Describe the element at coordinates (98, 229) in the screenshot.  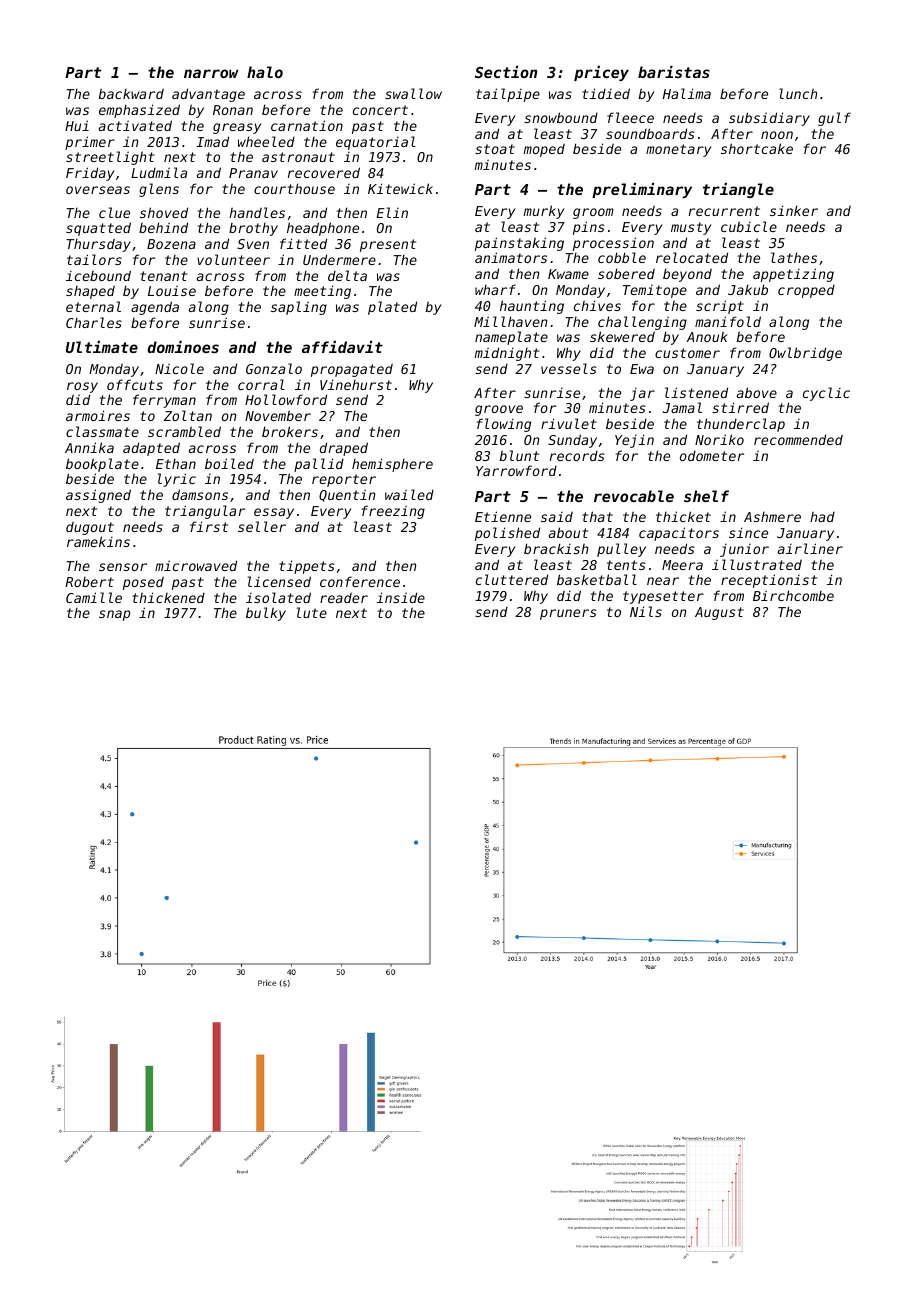
I see `squatted` at that location.
